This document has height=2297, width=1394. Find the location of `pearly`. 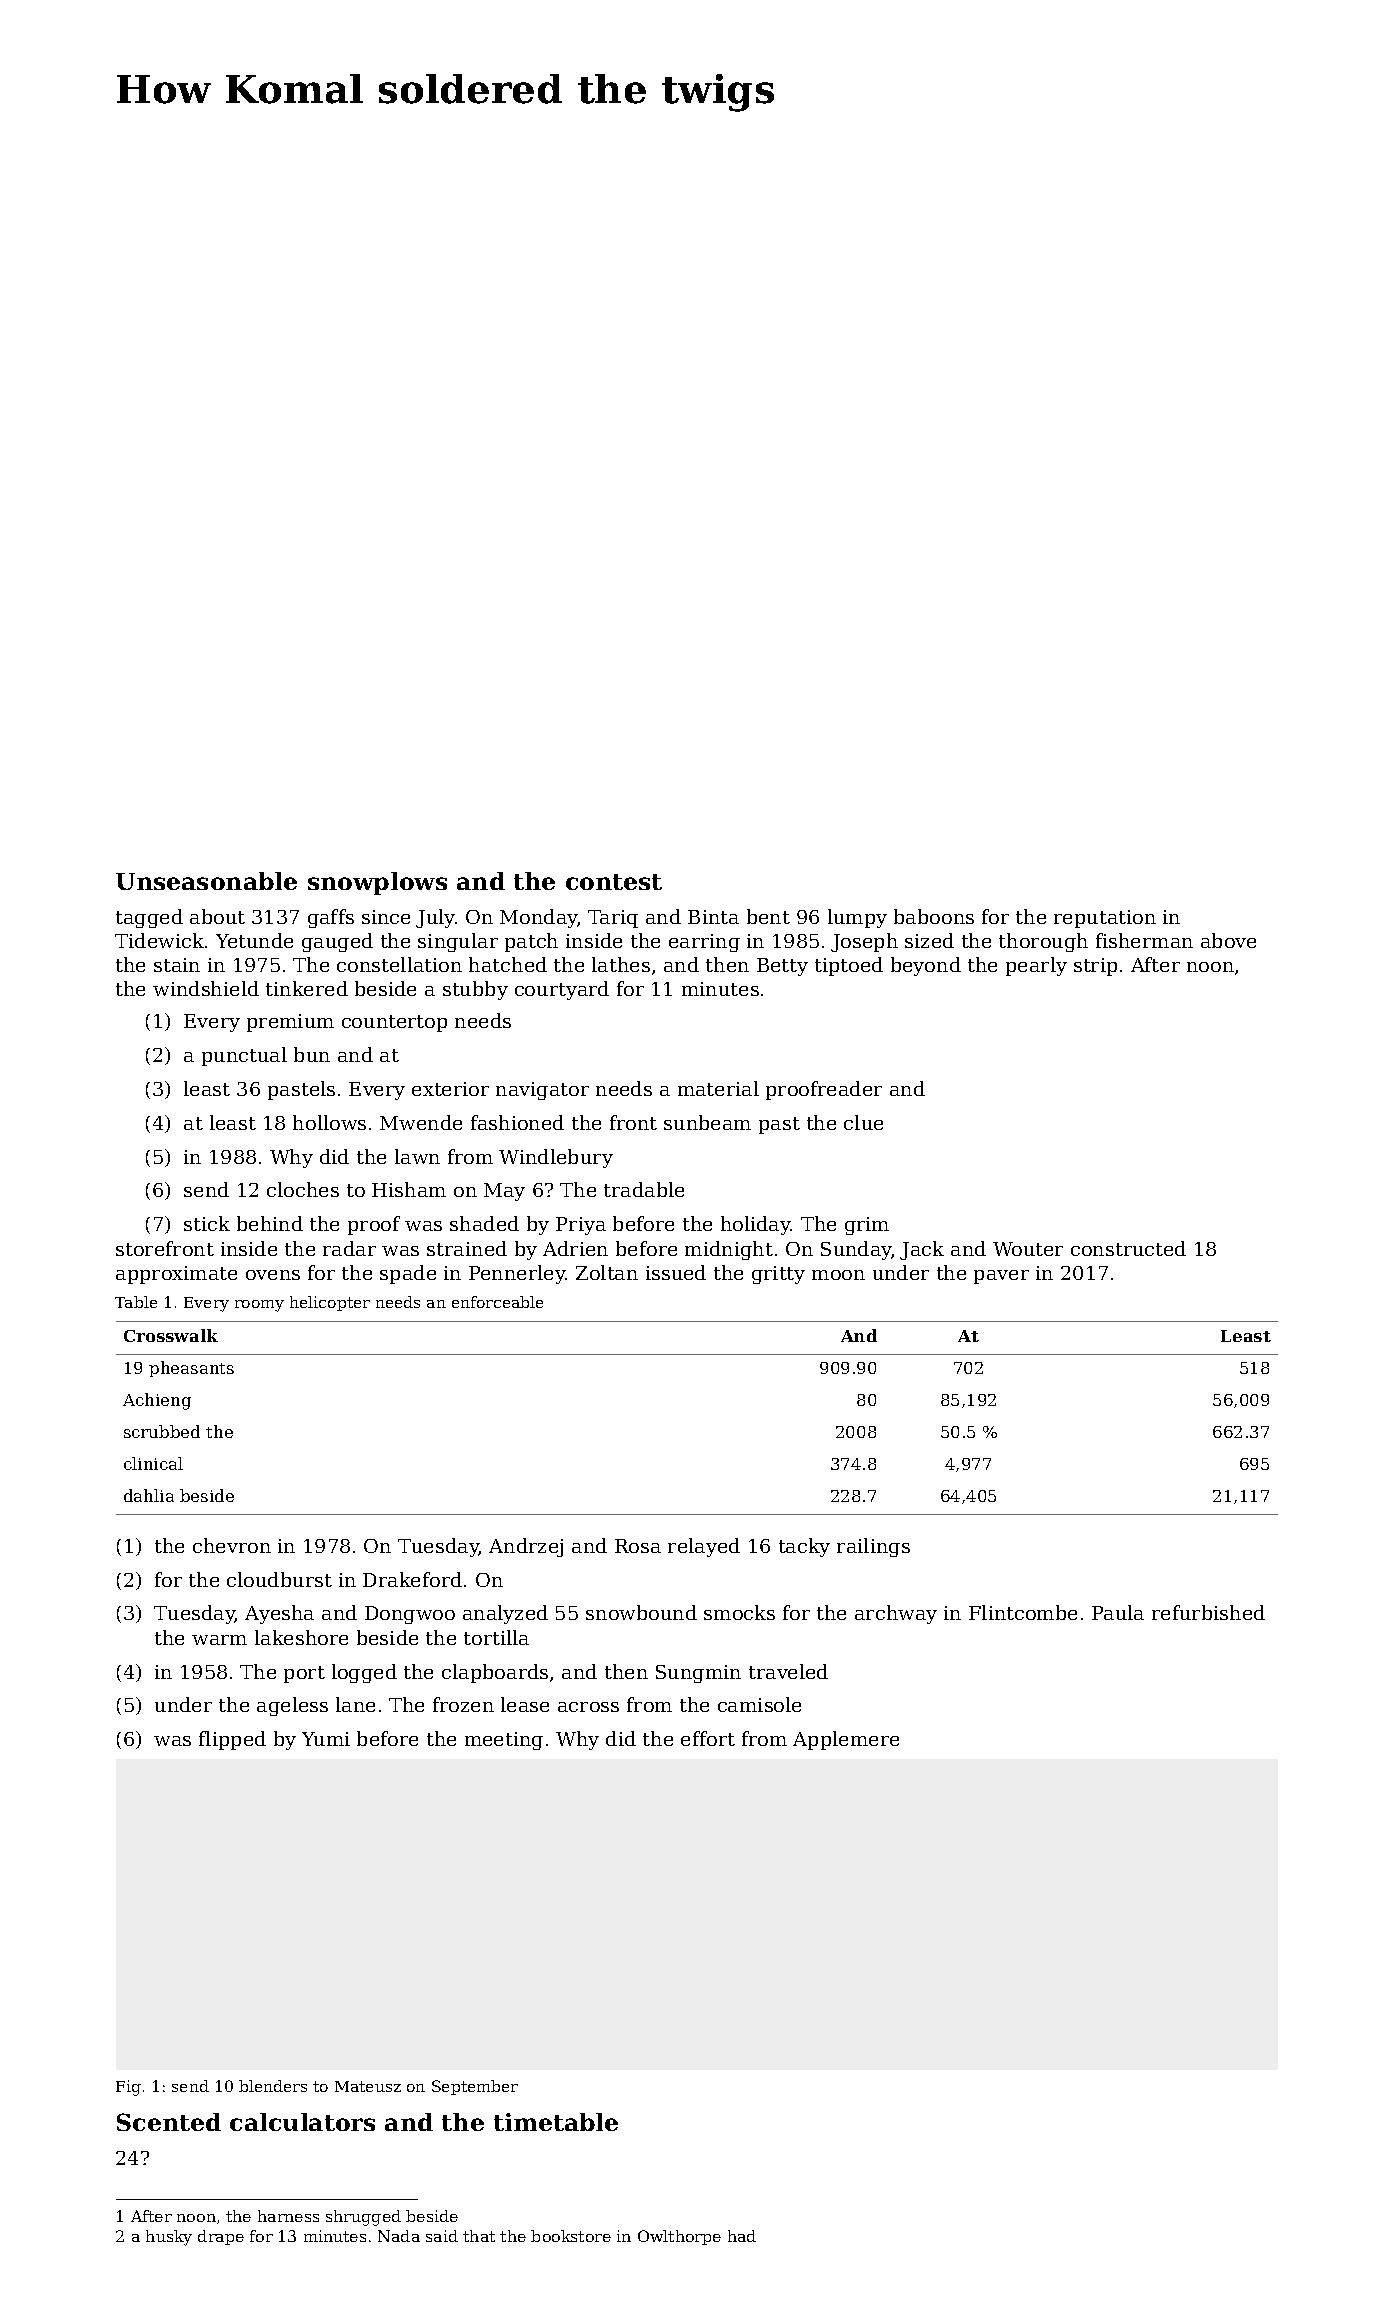

pearly is located at coordinates (1036, 966).
